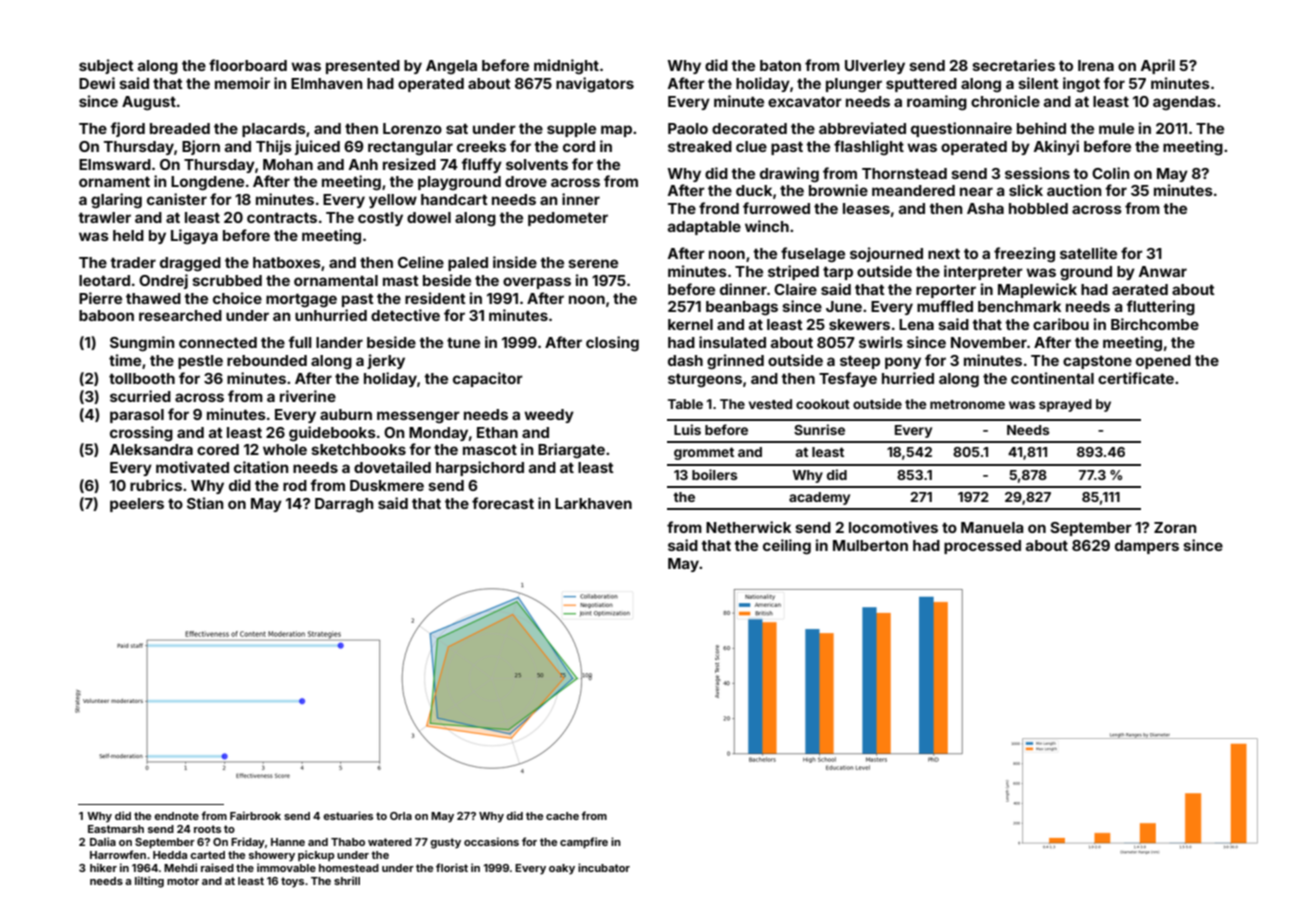 Image resolution: width=1308 pixels, height=924 pixels. I want to click on lilting, so click(149, 882).
